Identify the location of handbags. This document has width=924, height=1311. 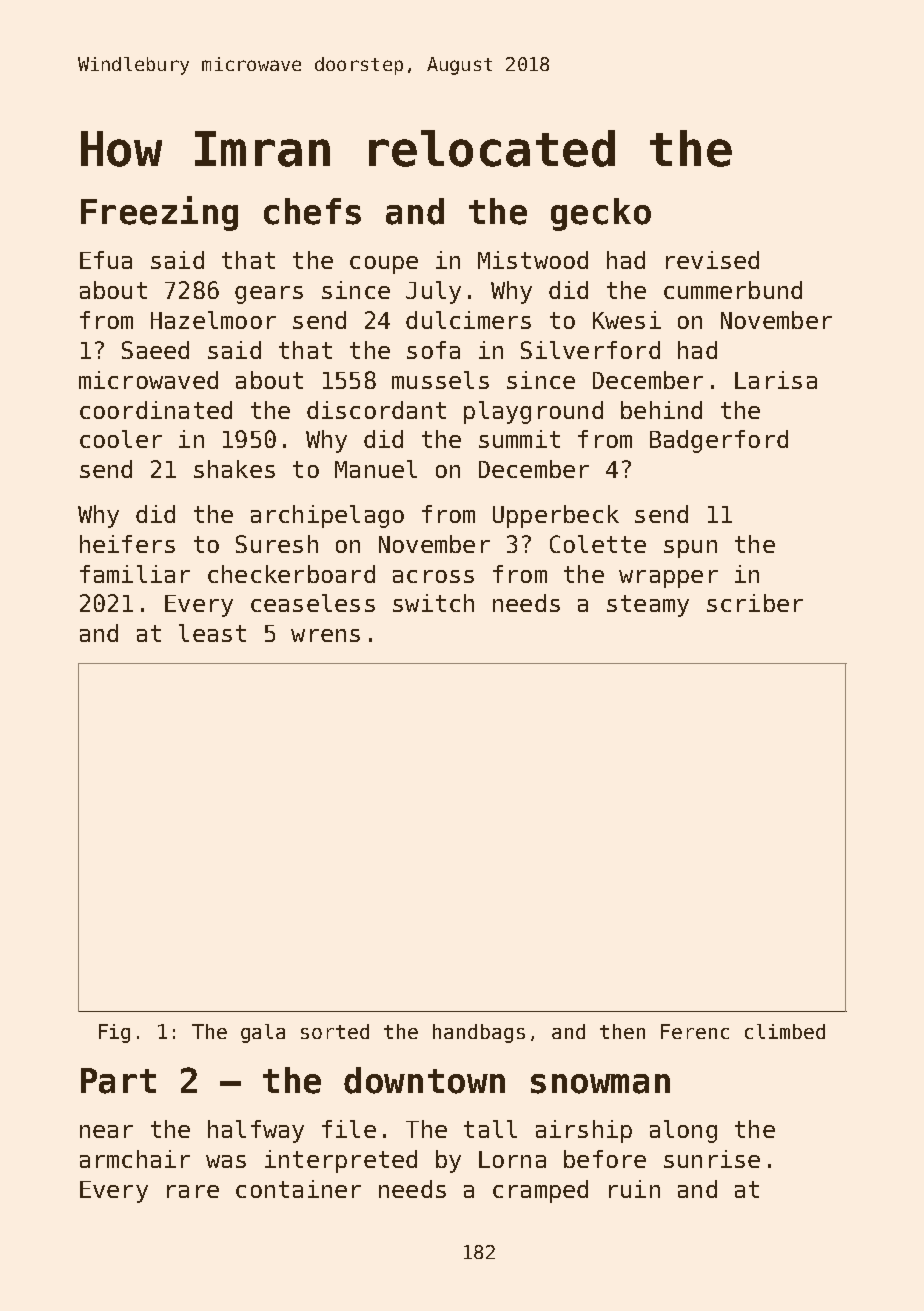
(479, 1033).
